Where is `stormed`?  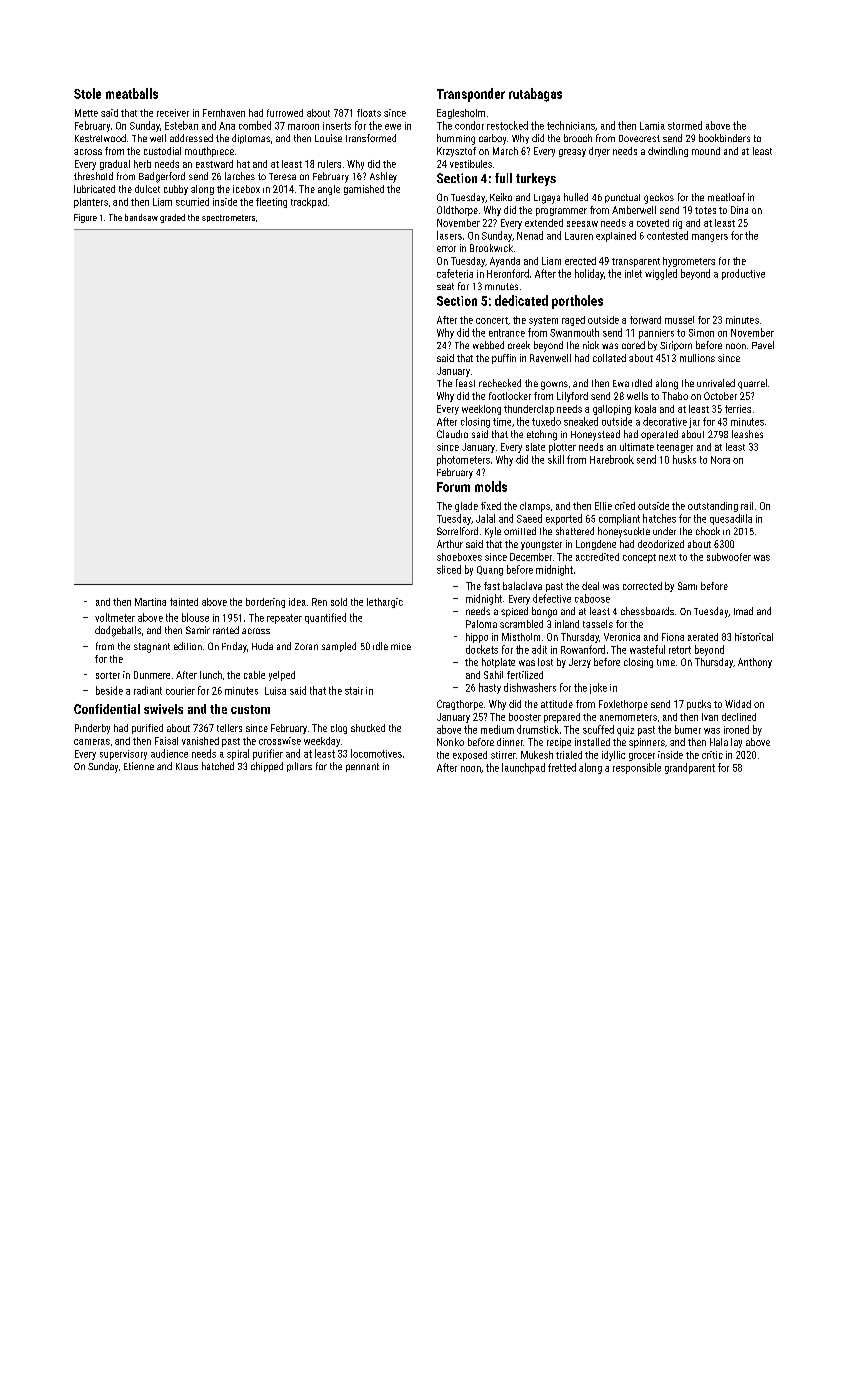
stormed is located at coordinates (685, 125).
